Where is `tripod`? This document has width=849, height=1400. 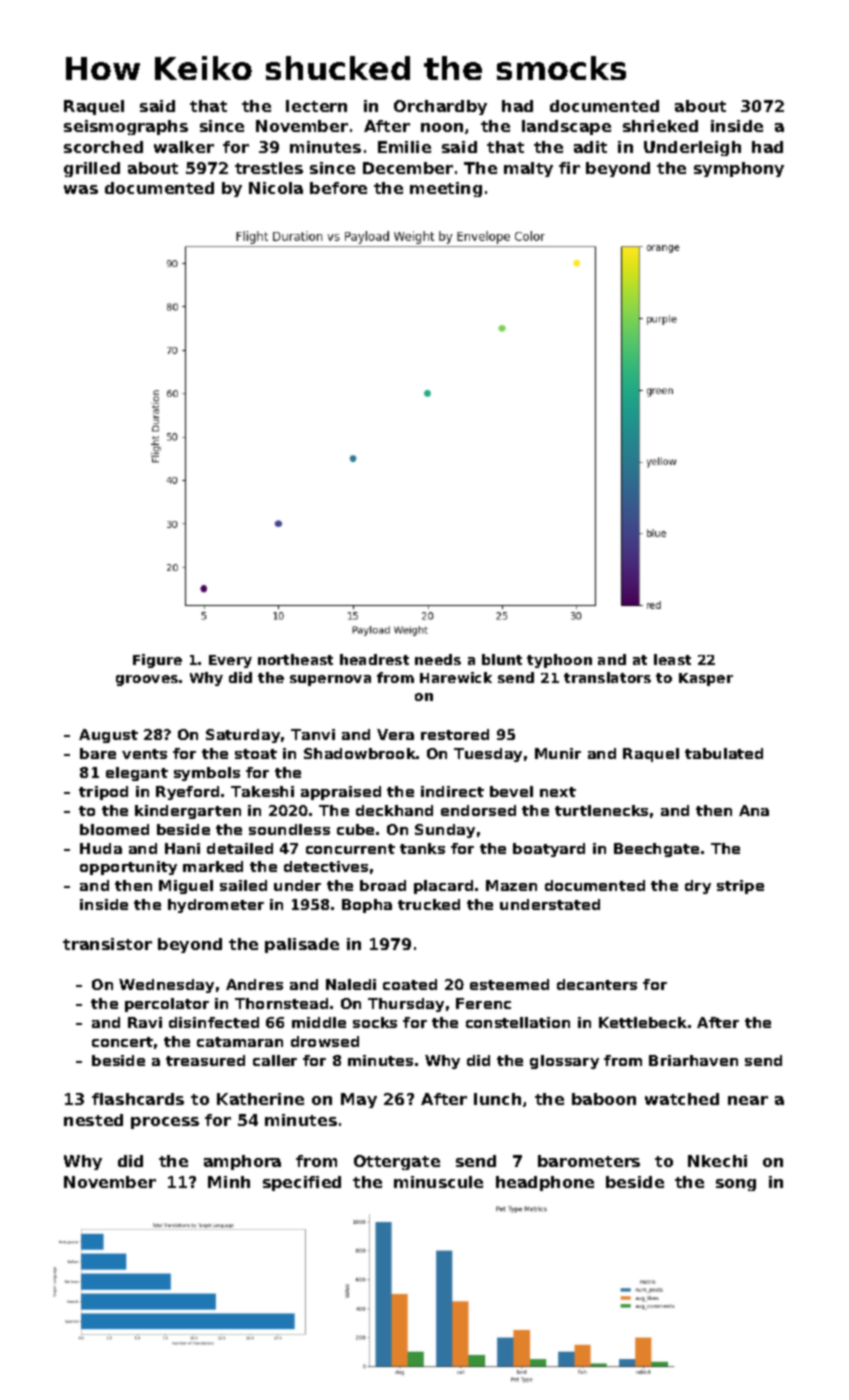
tripod is located at coordinates (103, 793).
